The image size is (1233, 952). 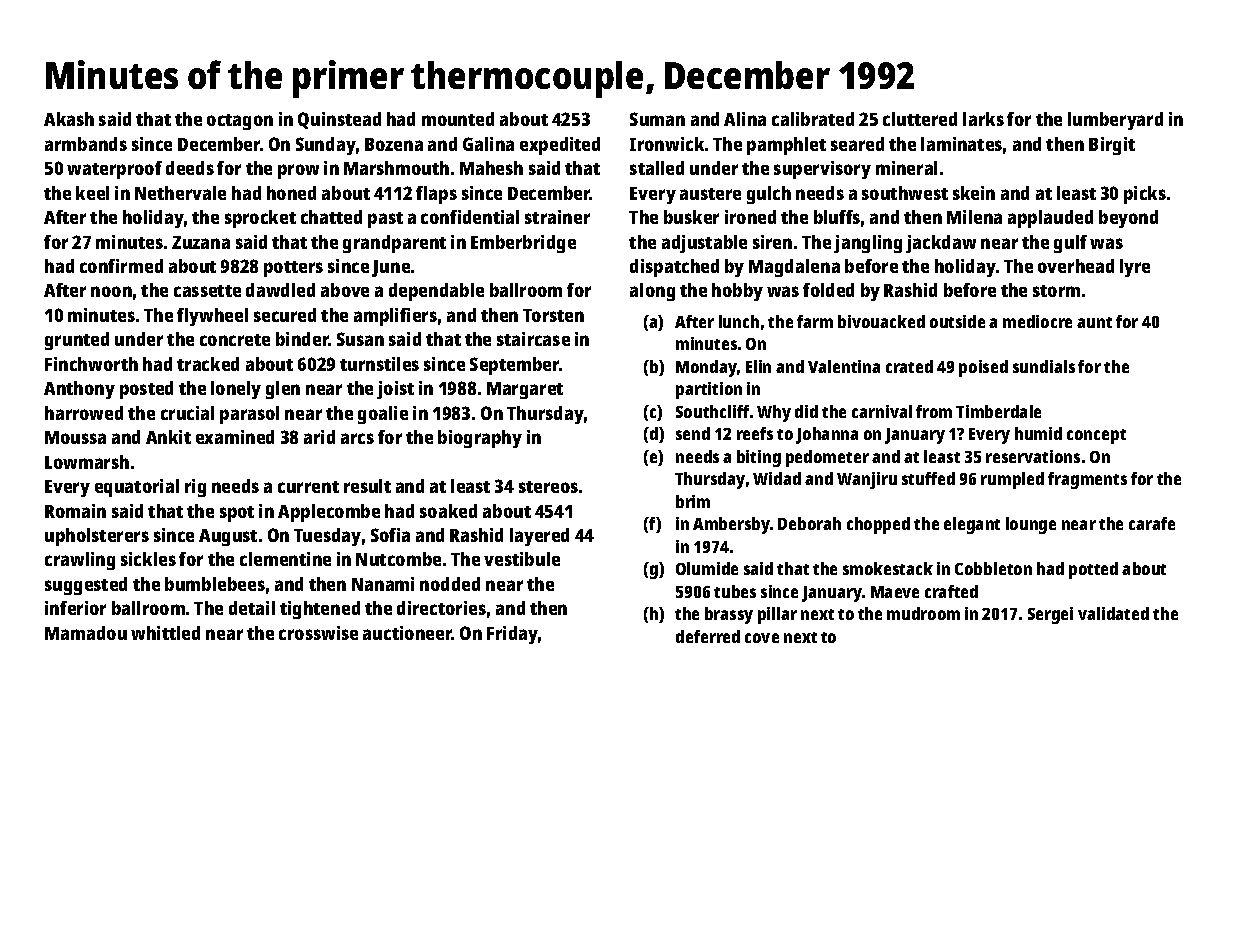 What do you see at coordinates (560, 146) in the screenshot?
I see `expedited` at bounding box center [560, 146].
